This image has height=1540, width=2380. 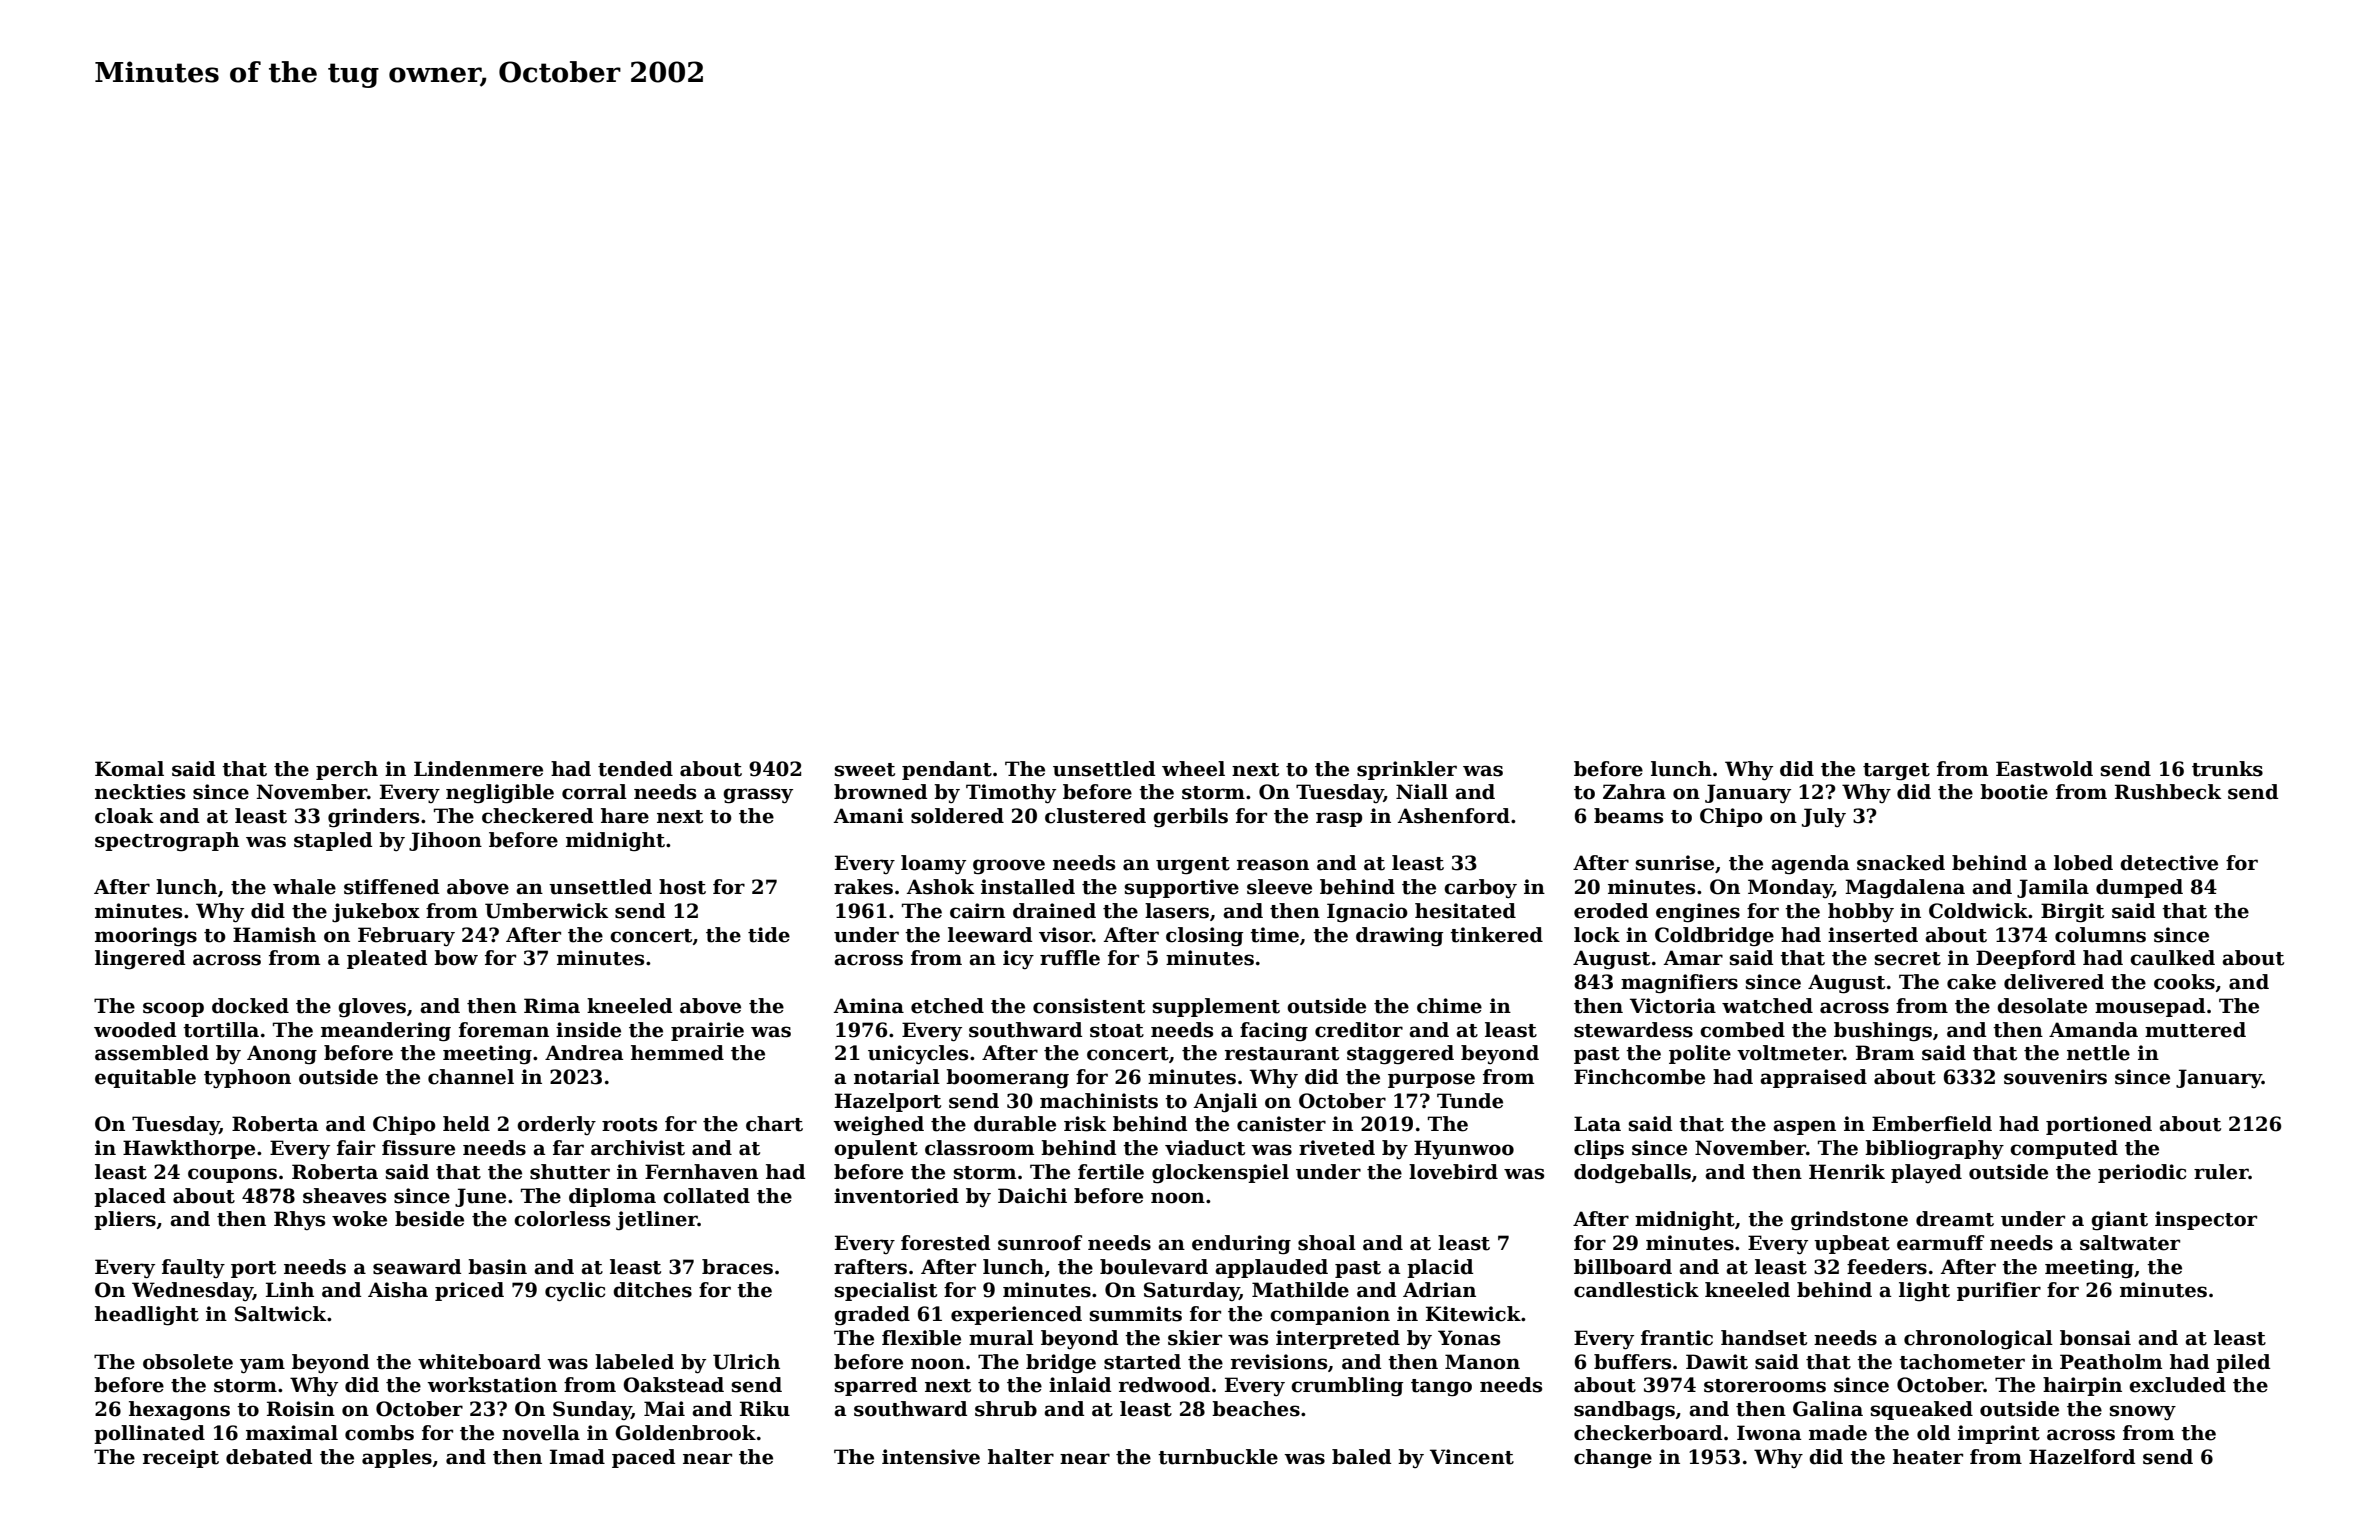 I want to click on Adrian, so click(x=1439, y=1290).
